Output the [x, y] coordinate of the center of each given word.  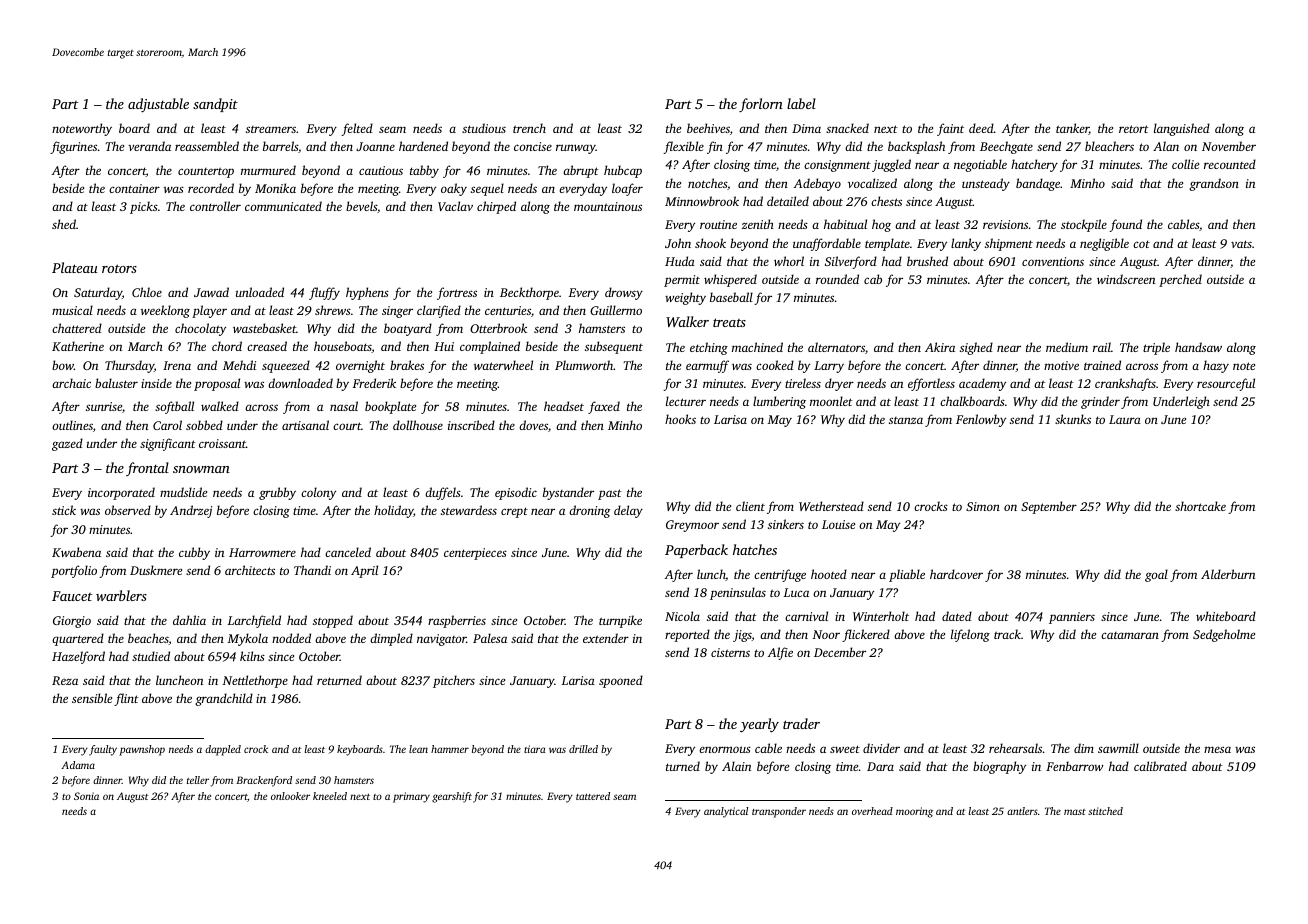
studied [151, 656]
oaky [454, 189]
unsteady [986, 184]
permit [682, 281]
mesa [1217, 749]
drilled [583, 749]
